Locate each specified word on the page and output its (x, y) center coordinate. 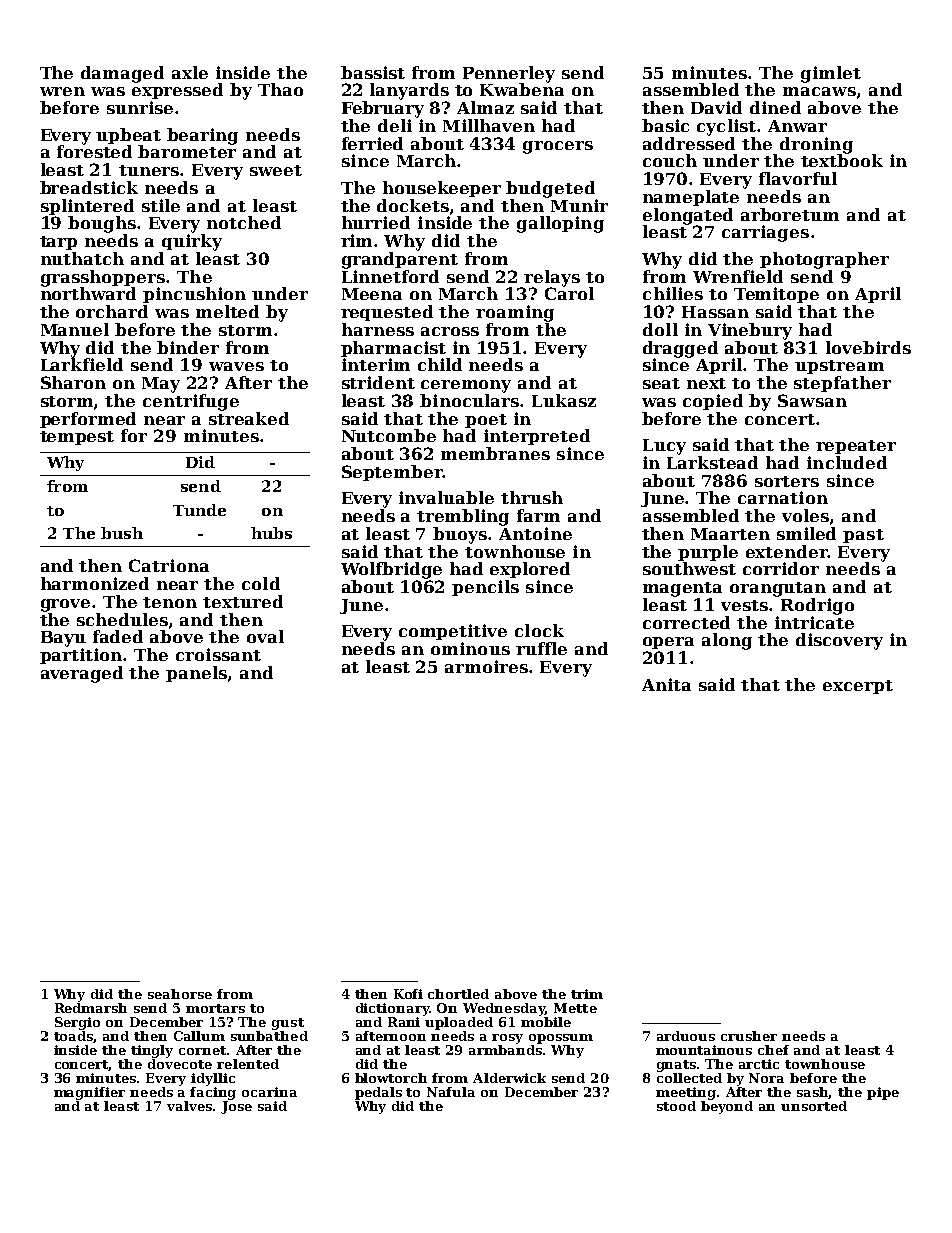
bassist (373, 72)
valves (189, 1106)
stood (676, 1106)
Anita (666, 684)
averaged (82, 674)
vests (744, 605)
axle (190, 72)
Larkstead (712, 462)
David (716, 107)
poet (486, 421)
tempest (77, 438)
